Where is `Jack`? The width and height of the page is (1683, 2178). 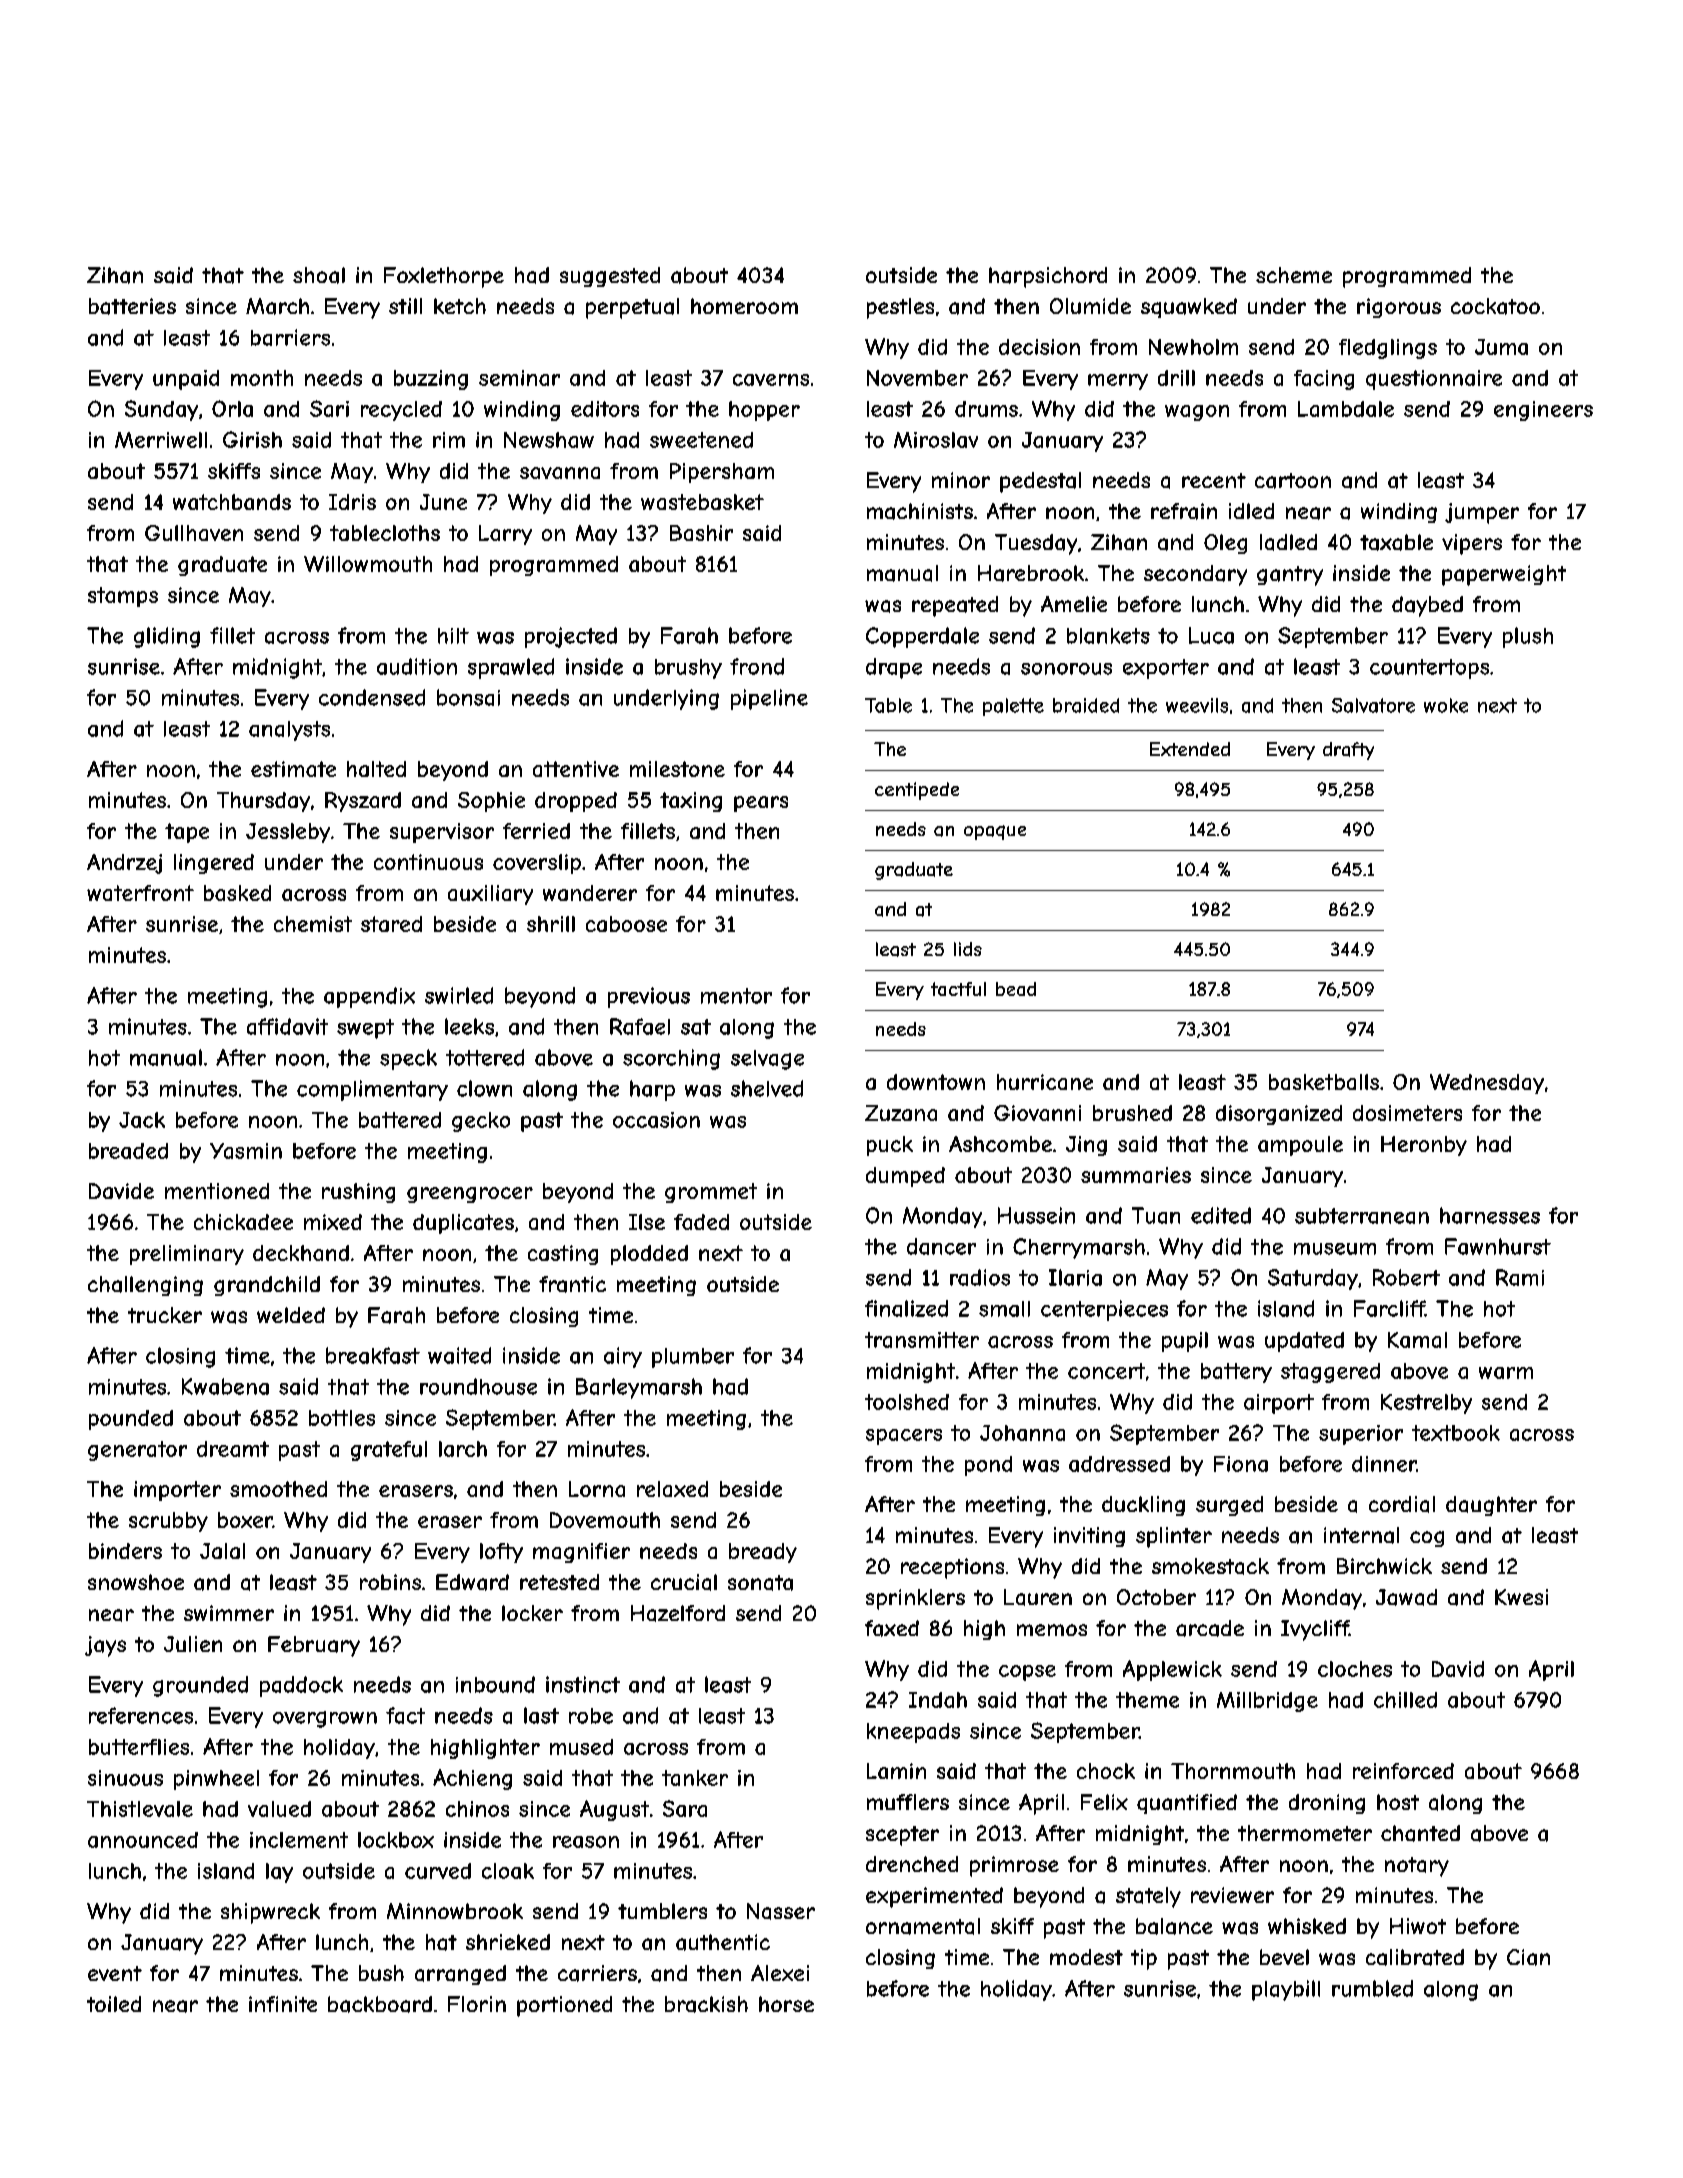 Jack is located at coordinates (142, 1120).
